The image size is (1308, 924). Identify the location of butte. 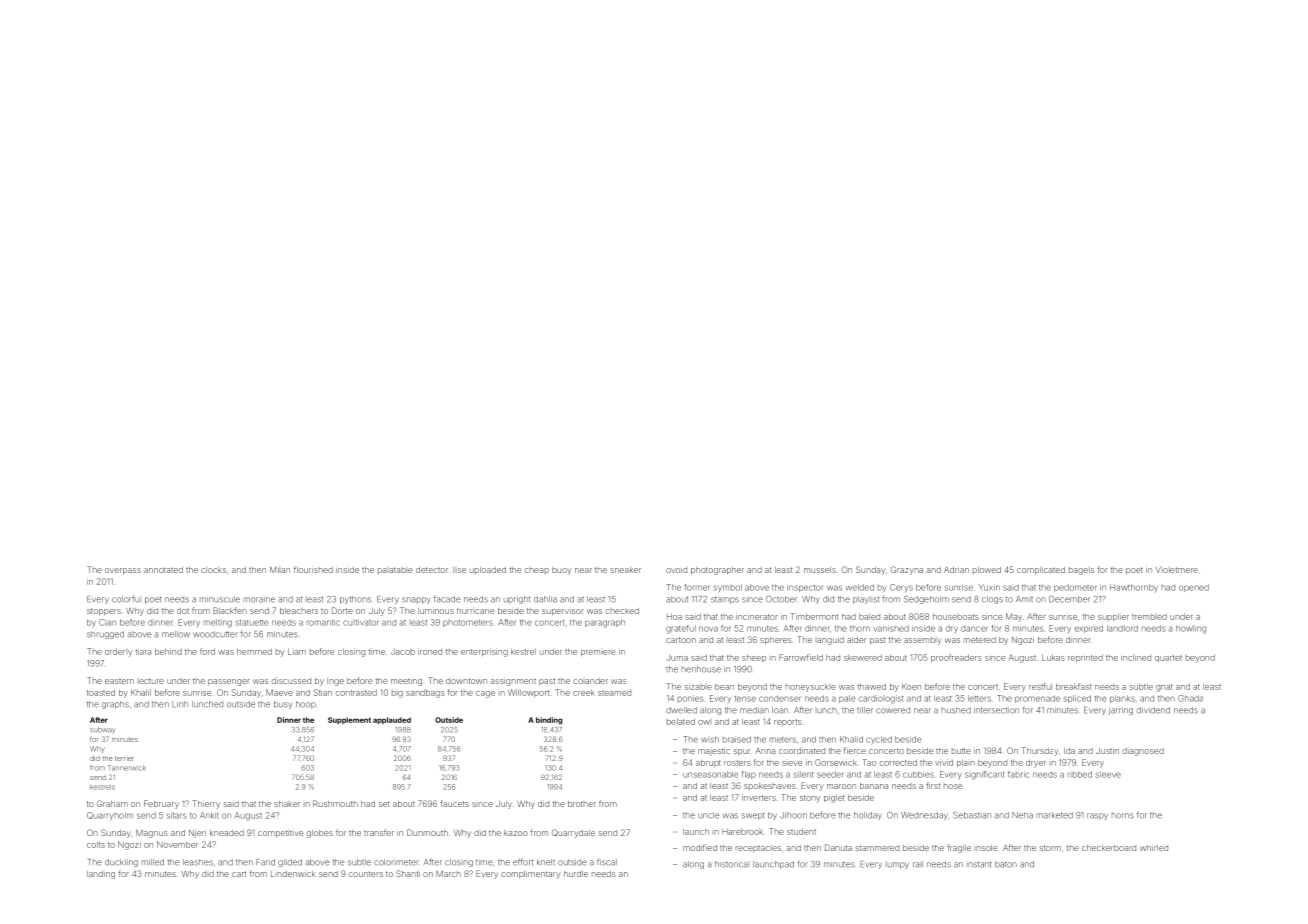
(961, 751).
